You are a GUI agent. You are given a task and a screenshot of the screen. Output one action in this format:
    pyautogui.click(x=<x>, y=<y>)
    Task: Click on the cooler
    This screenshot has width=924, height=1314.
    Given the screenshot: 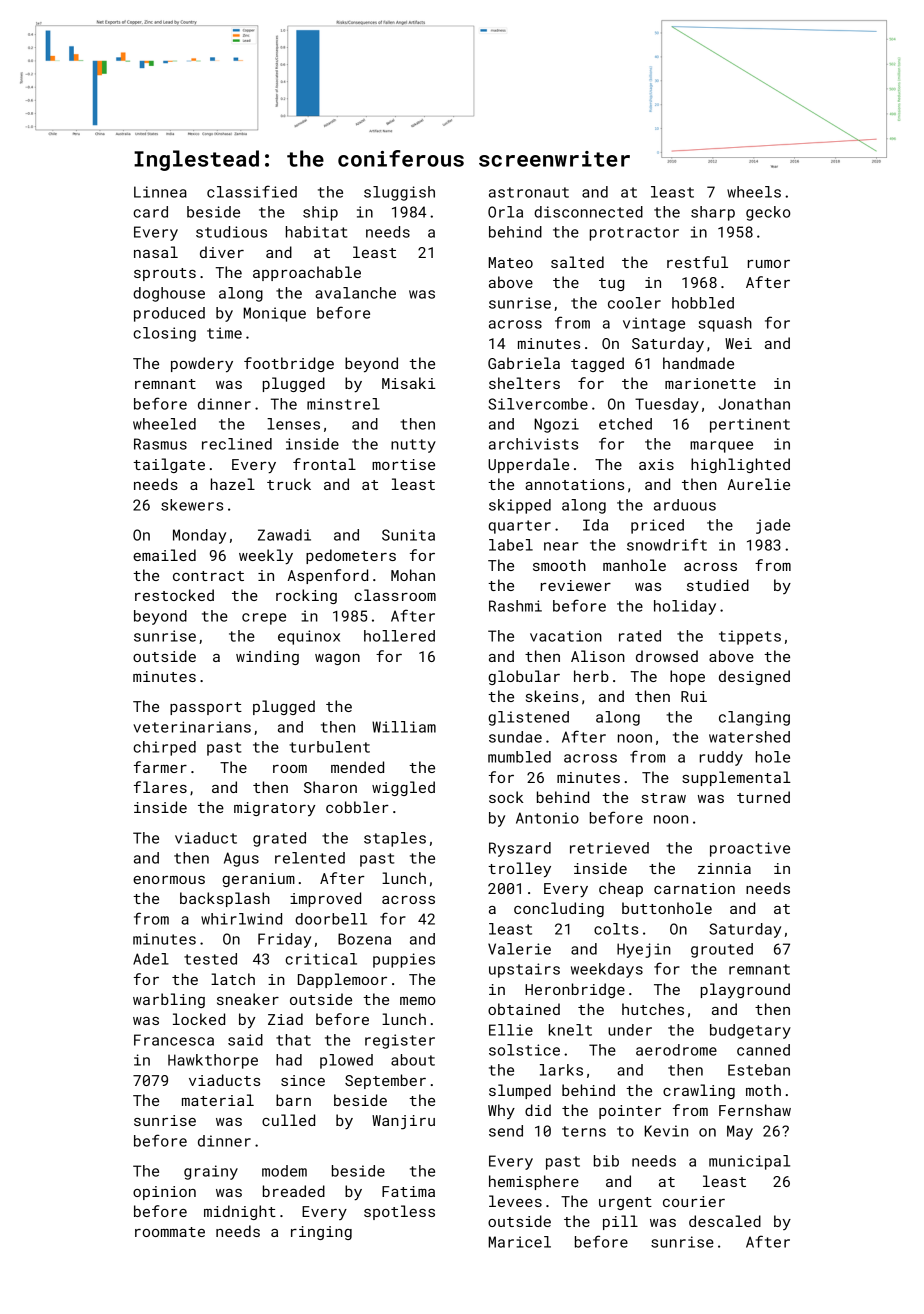 What is the action you would take?
    pyautogui.click(x=634, y=303)
